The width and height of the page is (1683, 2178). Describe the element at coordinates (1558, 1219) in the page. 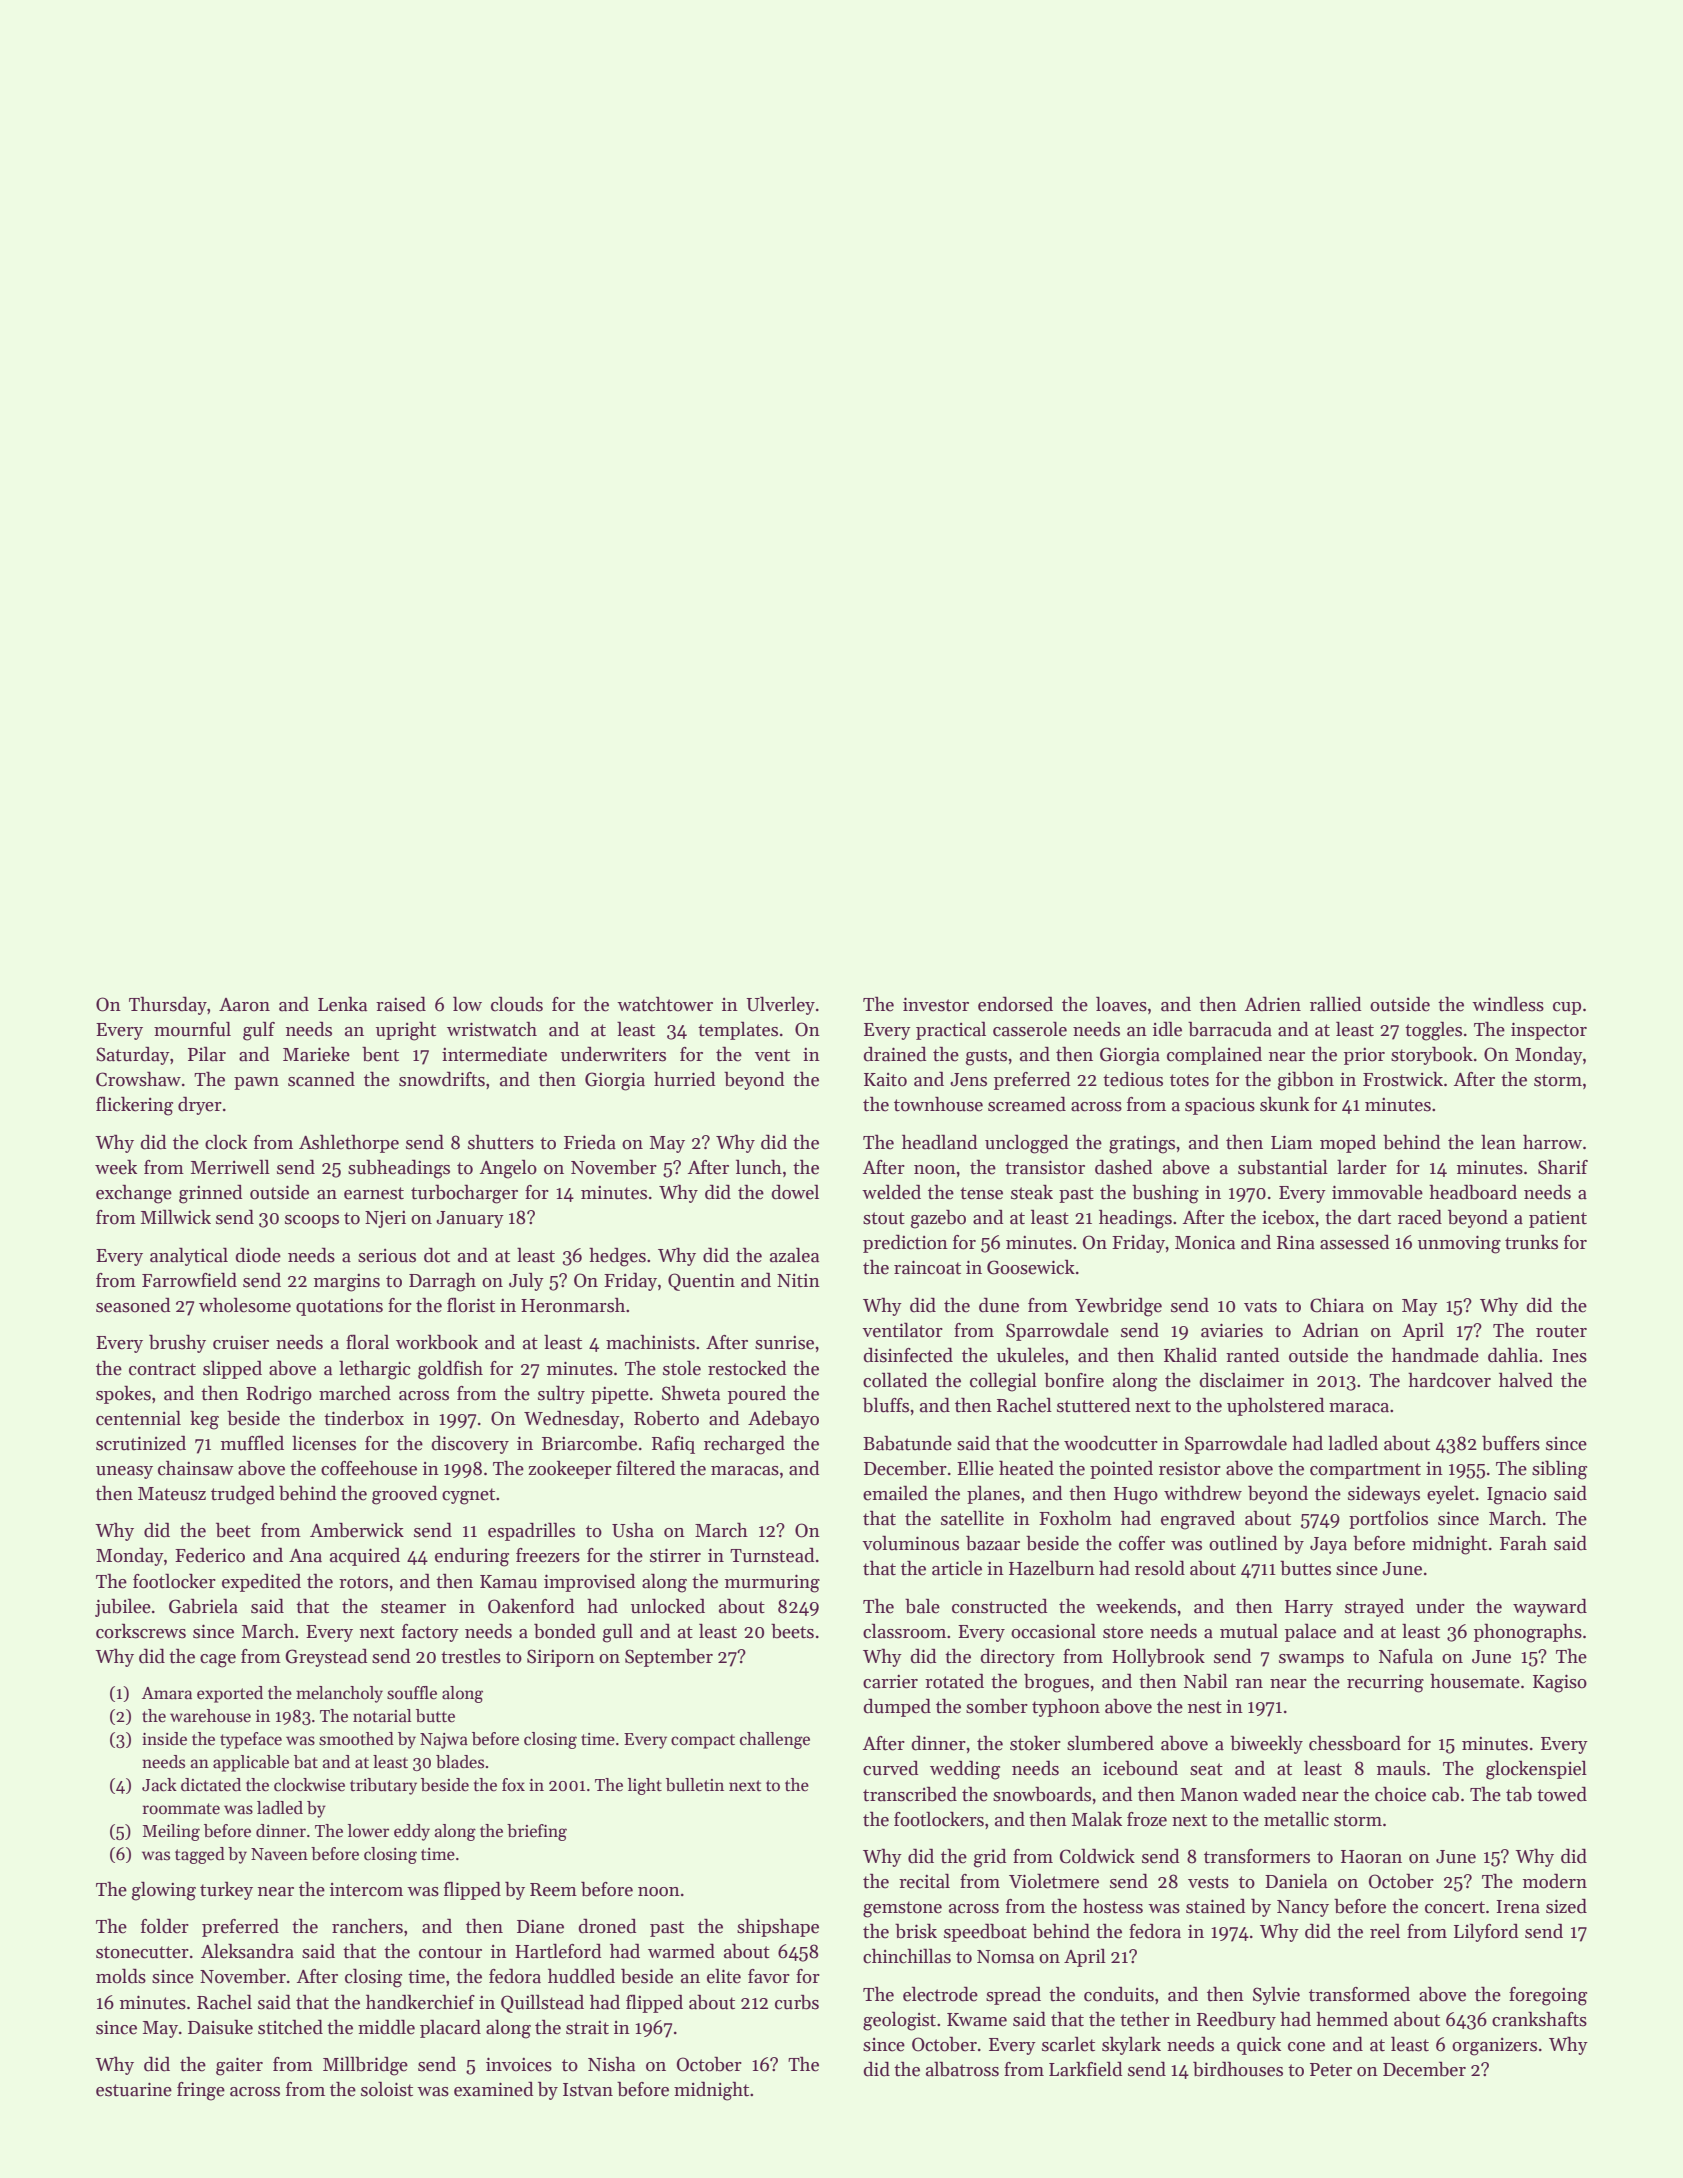

I see `patient` at that location.
